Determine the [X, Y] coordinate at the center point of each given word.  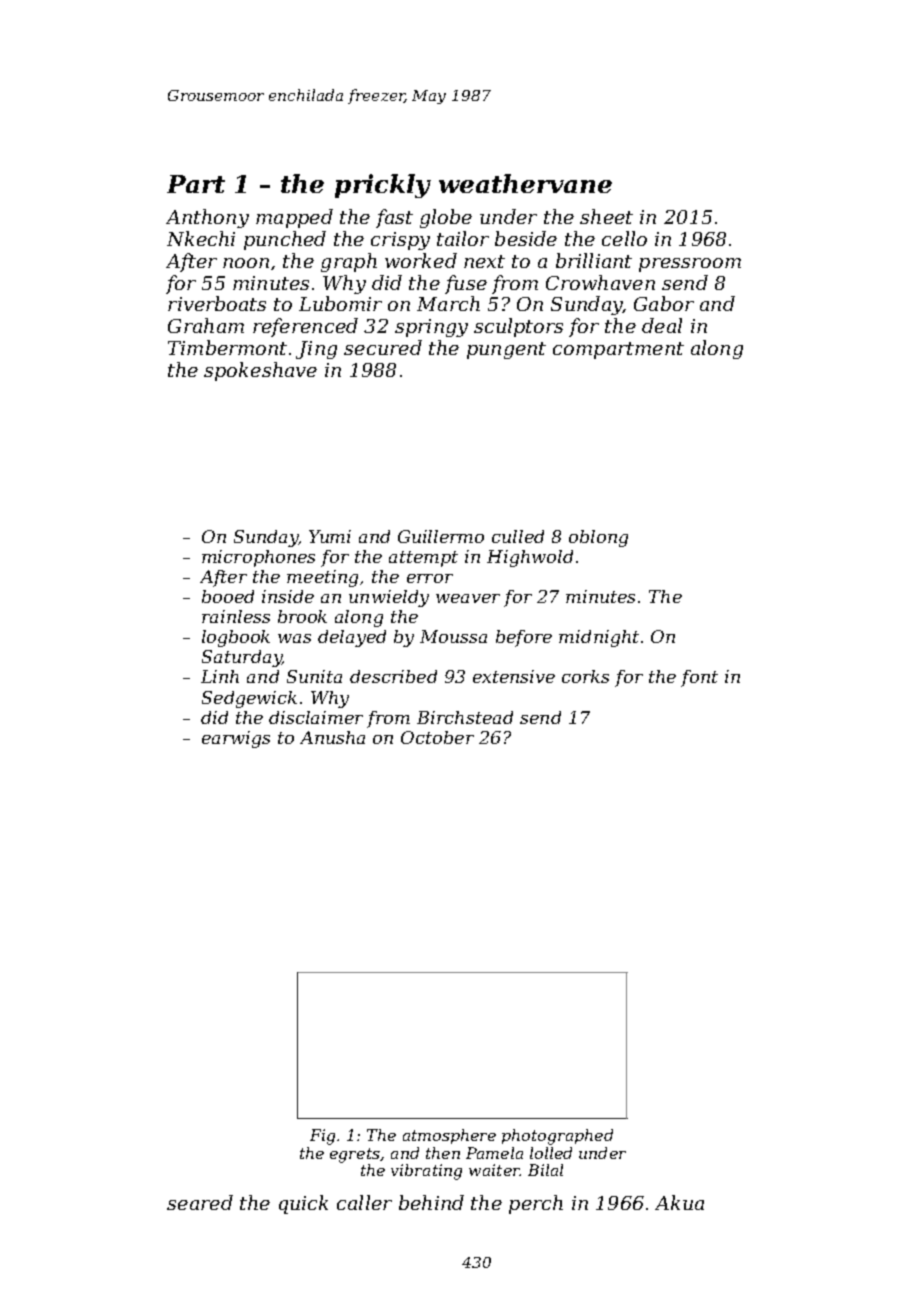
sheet [606, 216]
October [437, 737]
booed [228, 596]
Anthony [207, 218]
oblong [598, 538]
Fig [322, 1137]
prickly [383, 186]
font [699, 678]
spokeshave [260, 371]
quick [303, 1204]
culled [518, 536]
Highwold [530, 558]
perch [536, 1204]
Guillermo [441, 536]
